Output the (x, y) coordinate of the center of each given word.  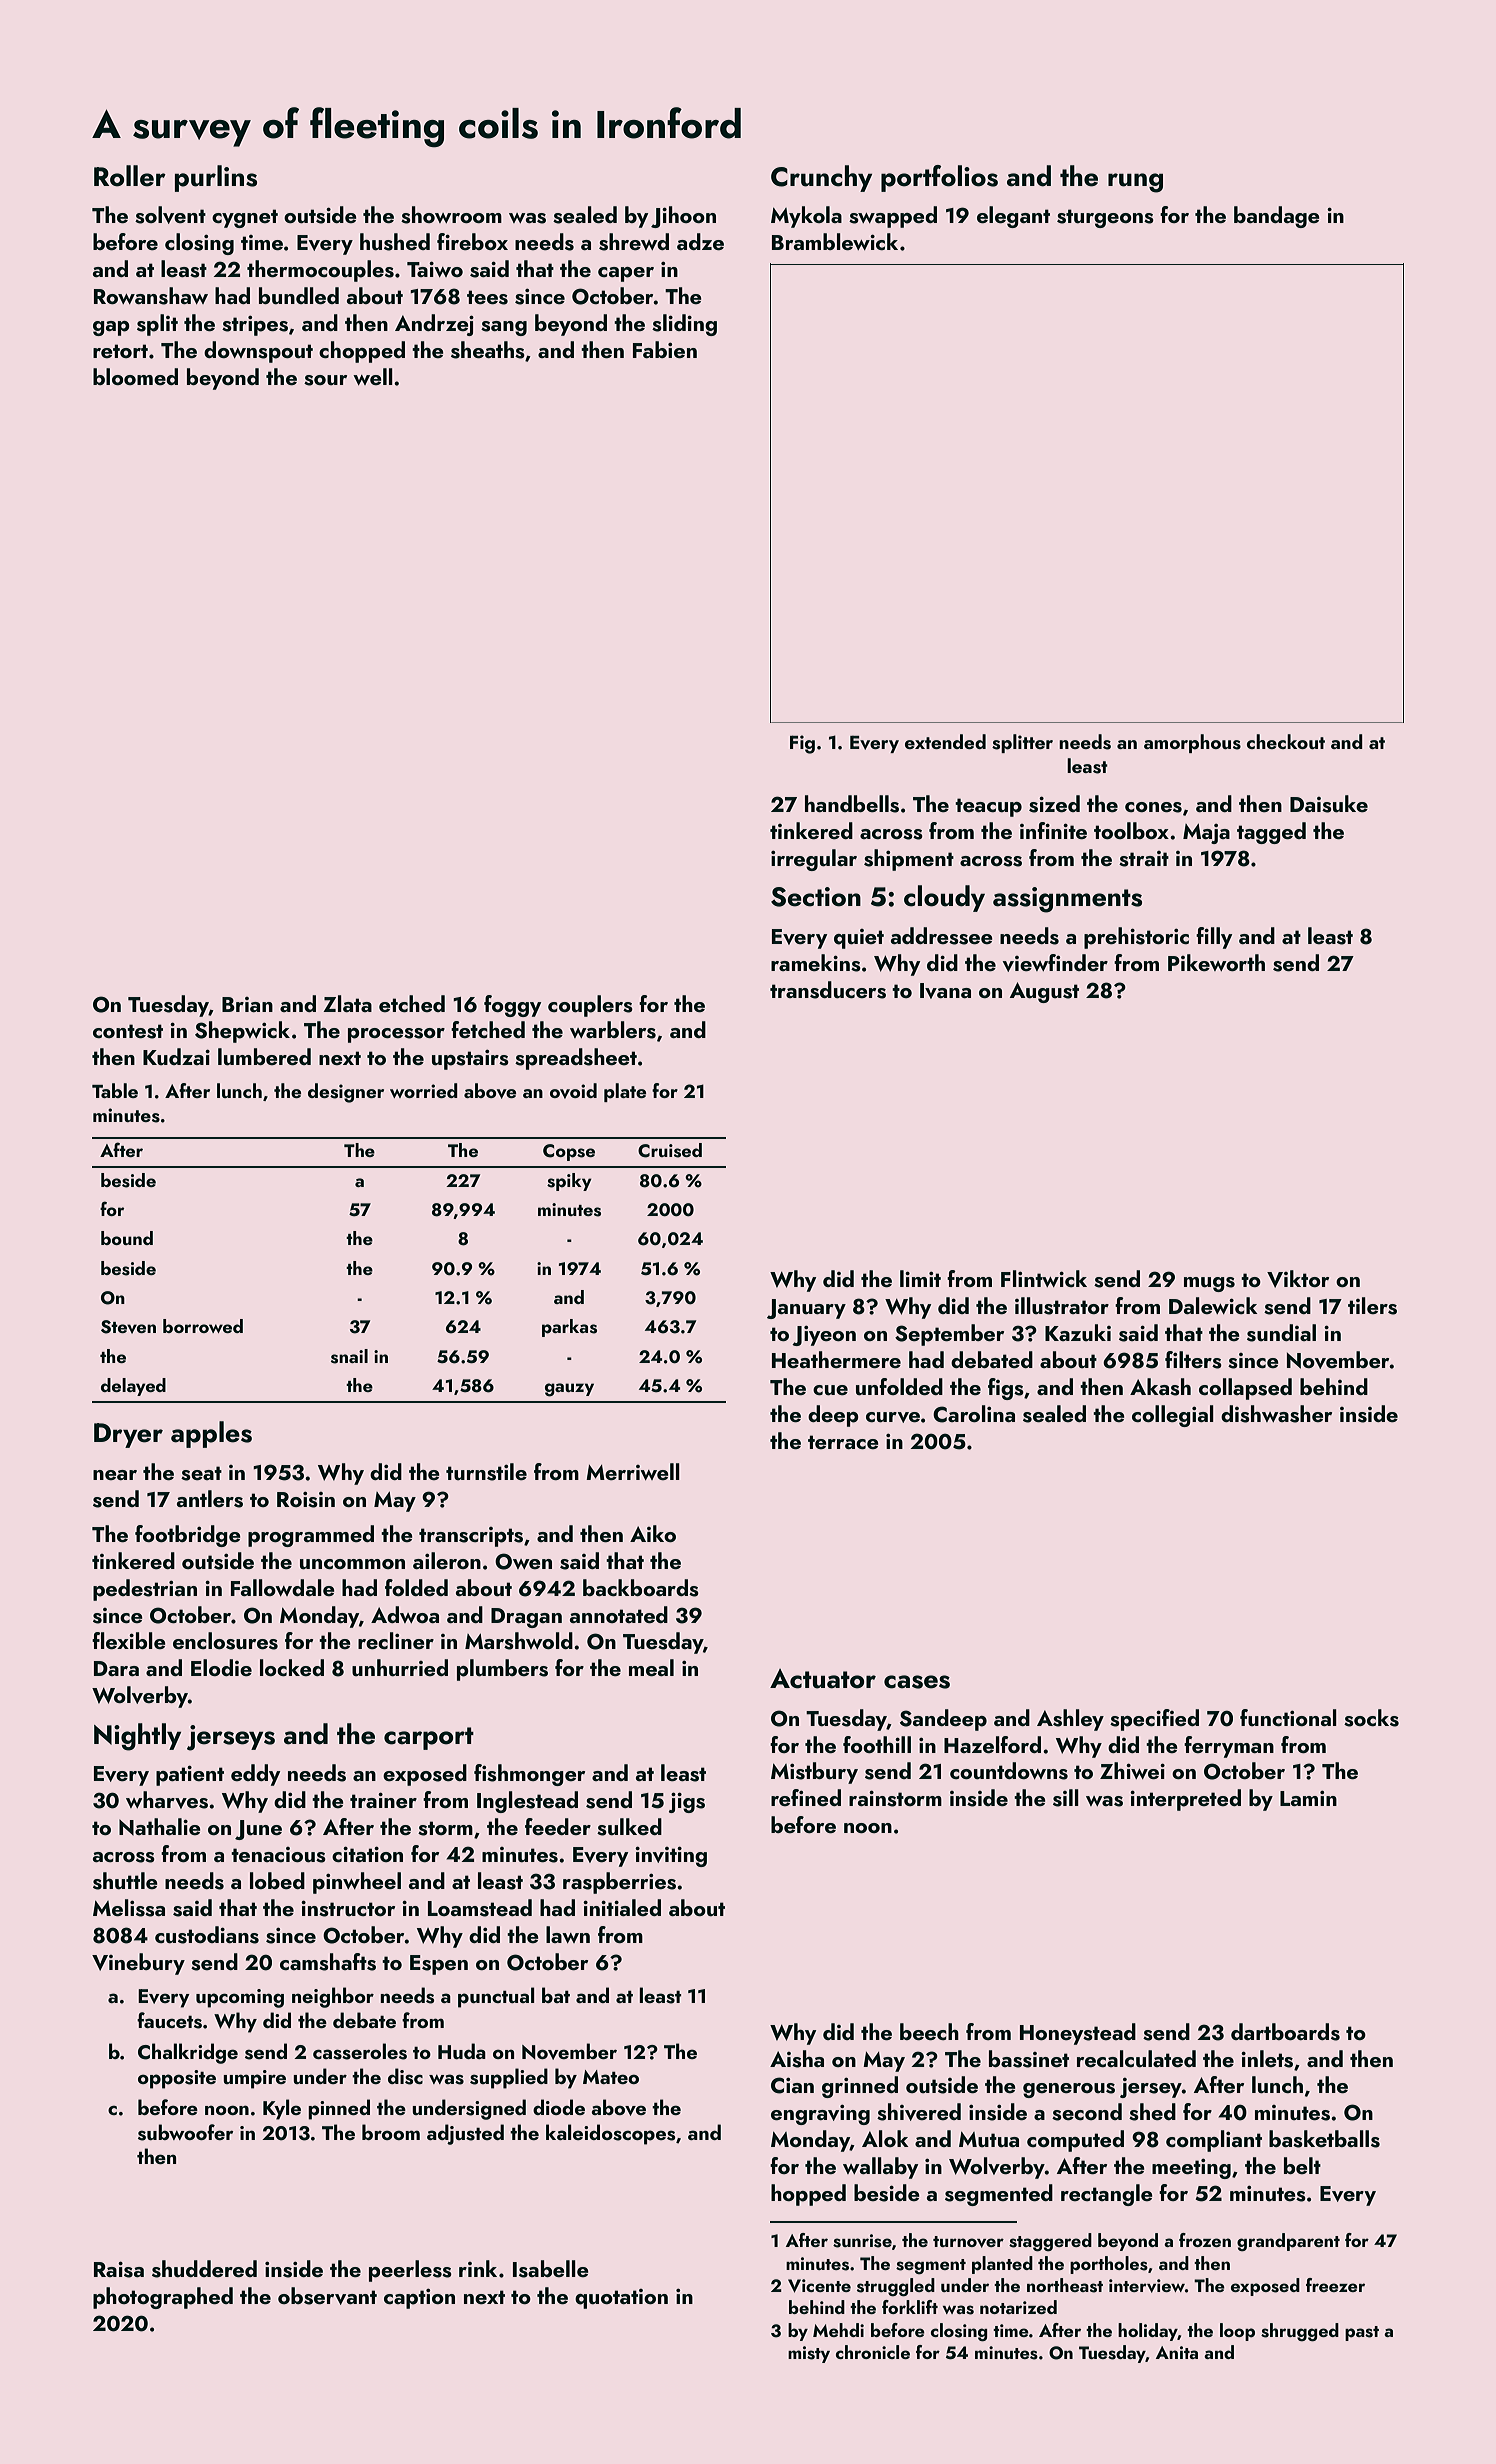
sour (325, 380)
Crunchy (821, 178)
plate (625, 1092)
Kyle (282, 2109)
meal (651, 1667)
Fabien (665, 349)
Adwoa (405, 1614)
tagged (1271, 833)
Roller (130, 176)
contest (128, 1031)
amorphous (1192, 743)
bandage (1277, 217)
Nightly (137, 1737)
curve (893, 1417)
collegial (1173, 1416)
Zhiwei (1132, 1770)
